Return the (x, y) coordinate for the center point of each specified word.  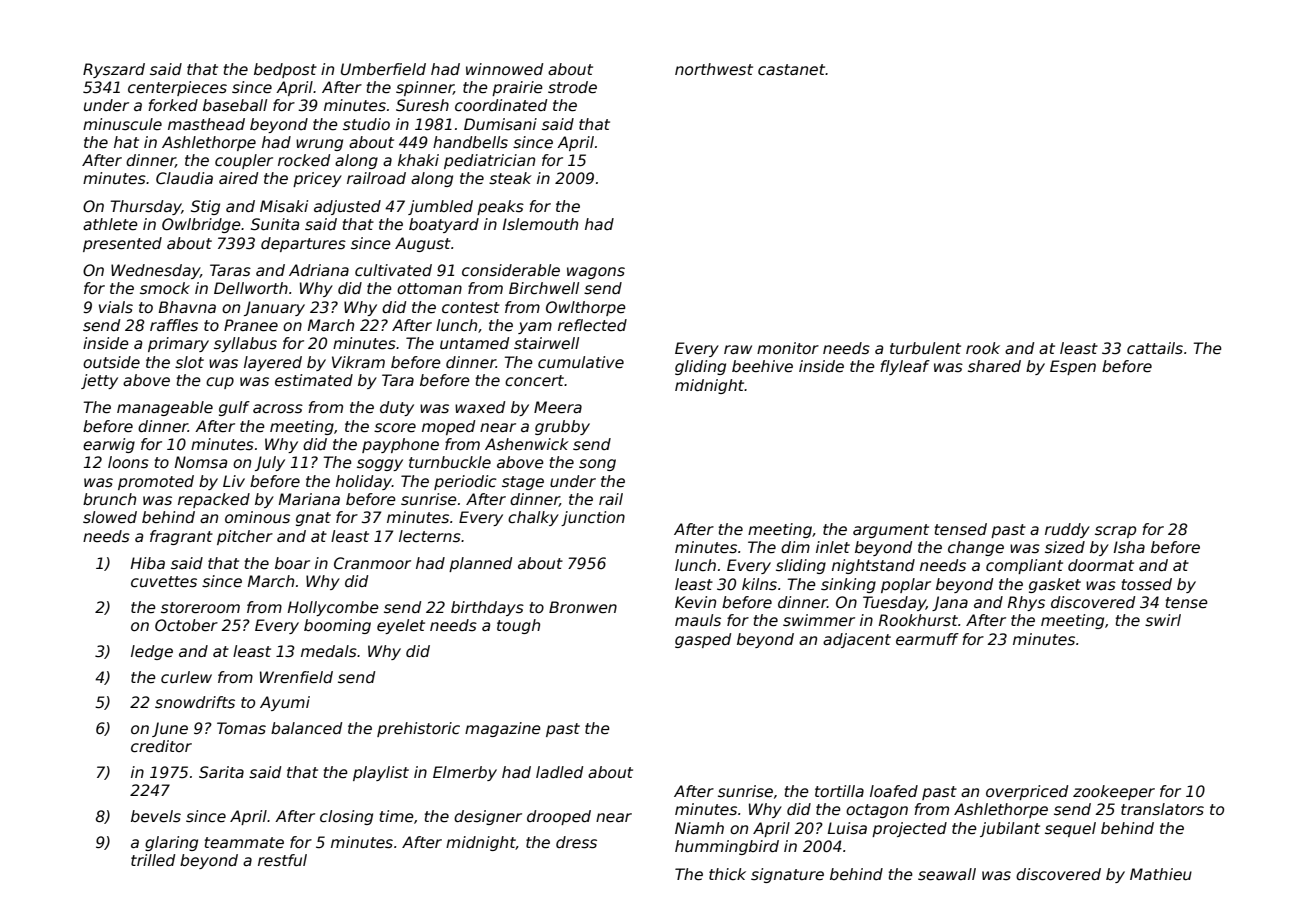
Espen (1073, 367)
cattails (1155, 348)
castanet (792, 70)
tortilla (839, 791)
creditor (161, 746)
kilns (759, 584)
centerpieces (177, 88)
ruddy (1067, 530)
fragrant (181, 537)
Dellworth (251, 288)
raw (738, 349)
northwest (714, 69)
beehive (762, 366)
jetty (99, 381)
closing (346, 817)
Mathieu (1161, 874)
